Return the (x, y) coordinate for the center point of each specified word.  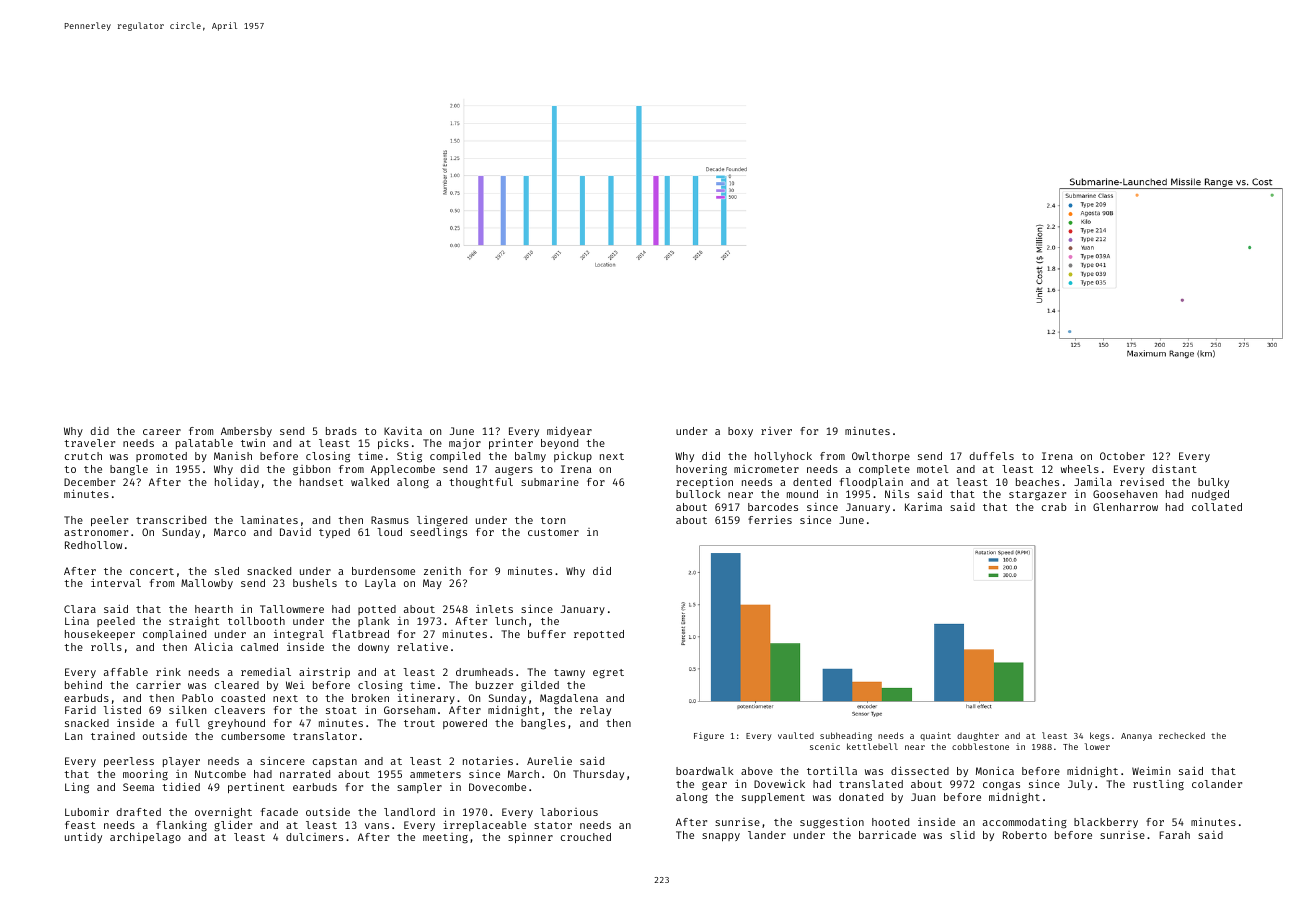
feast (80, 825)
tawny (569, 673)
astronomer (96, 532)
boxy (740, 432)
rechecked (1182, 735)
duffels (992, 456)
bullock (698, 494)
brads (341, 431)
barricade (887, 834)
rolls (106, 647)
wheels (1080, 469)
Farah (1174, 835)
